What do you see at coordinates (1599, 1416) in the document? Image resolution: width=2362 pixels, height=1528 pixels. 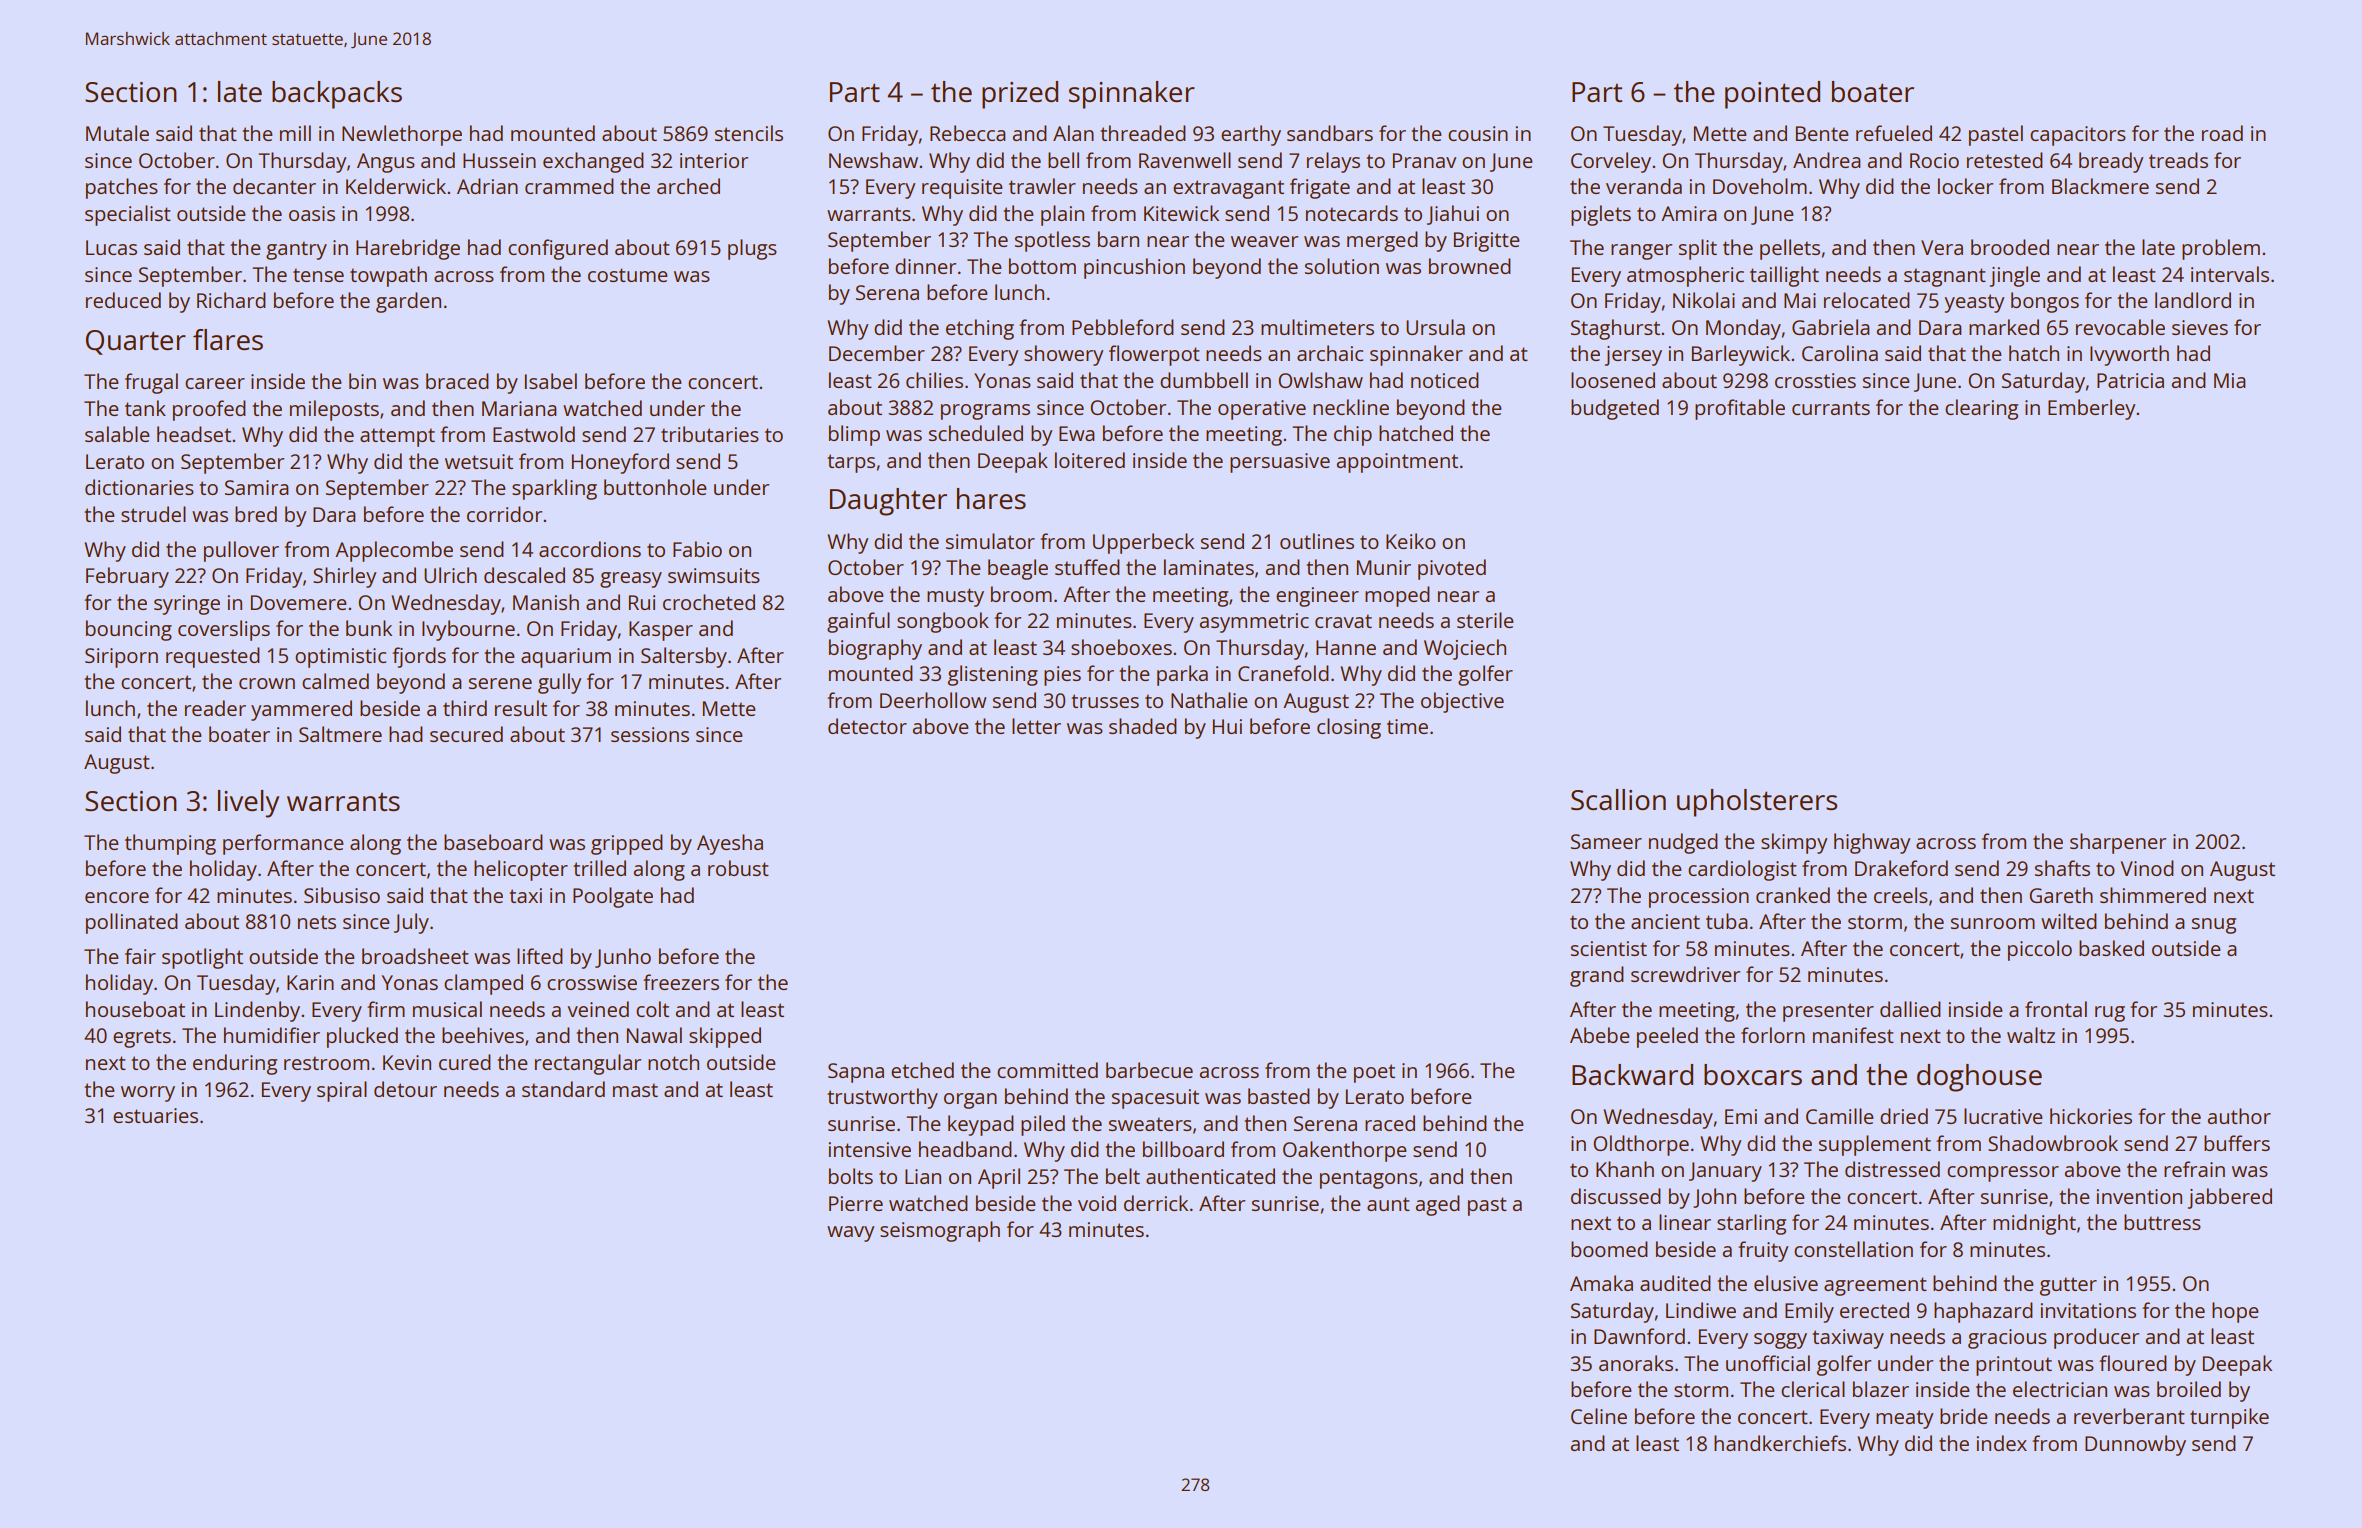 I see `Celine` at bounding box center [1599, 1416].
